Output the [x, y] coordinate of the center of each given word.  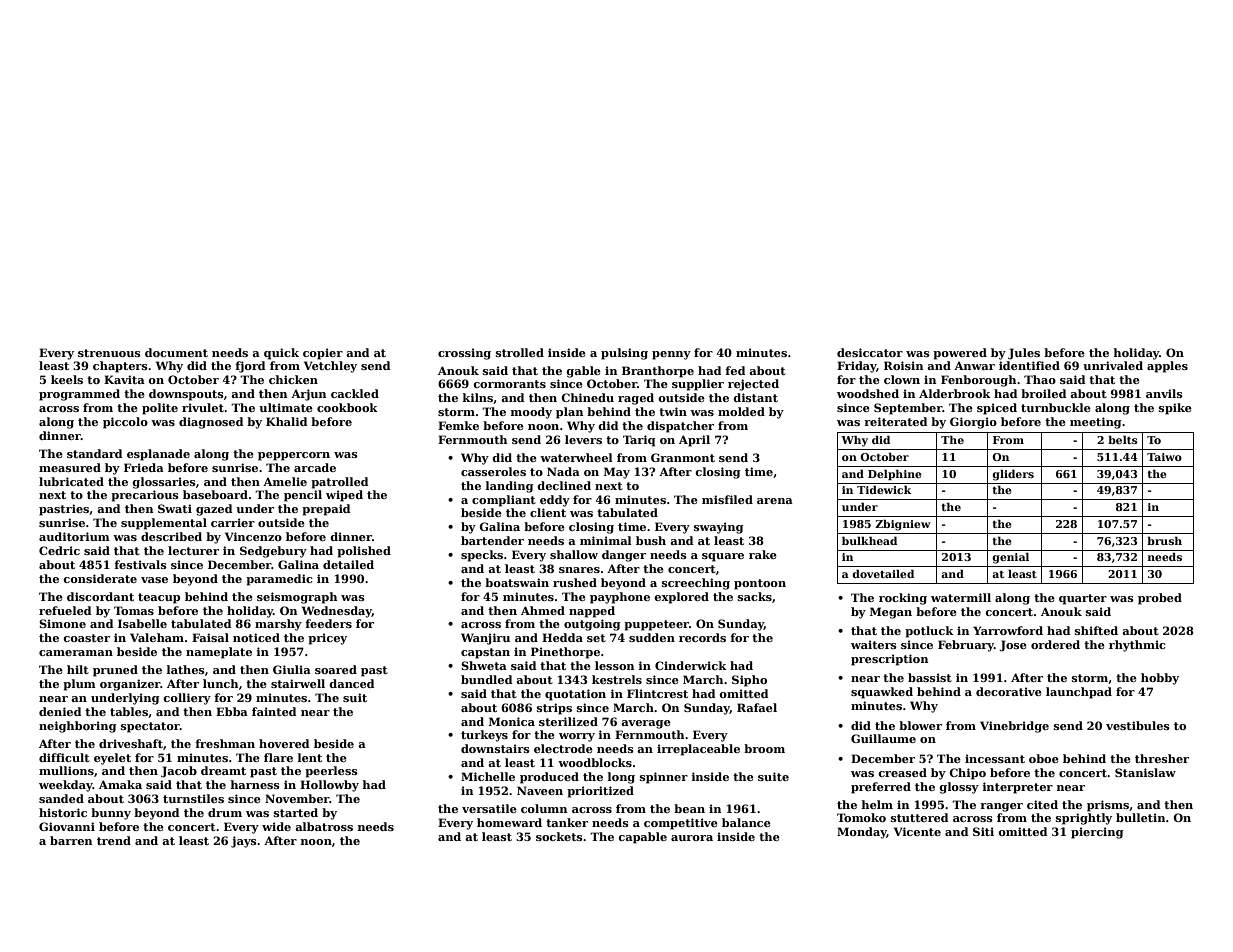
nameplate [219, 653]
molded [741, 411]
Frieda [144, 467]
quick [281, 354]
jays [244, 842]
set [596, 638]
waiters [874, 644]
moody [531, 413]
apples [1167, 367]
